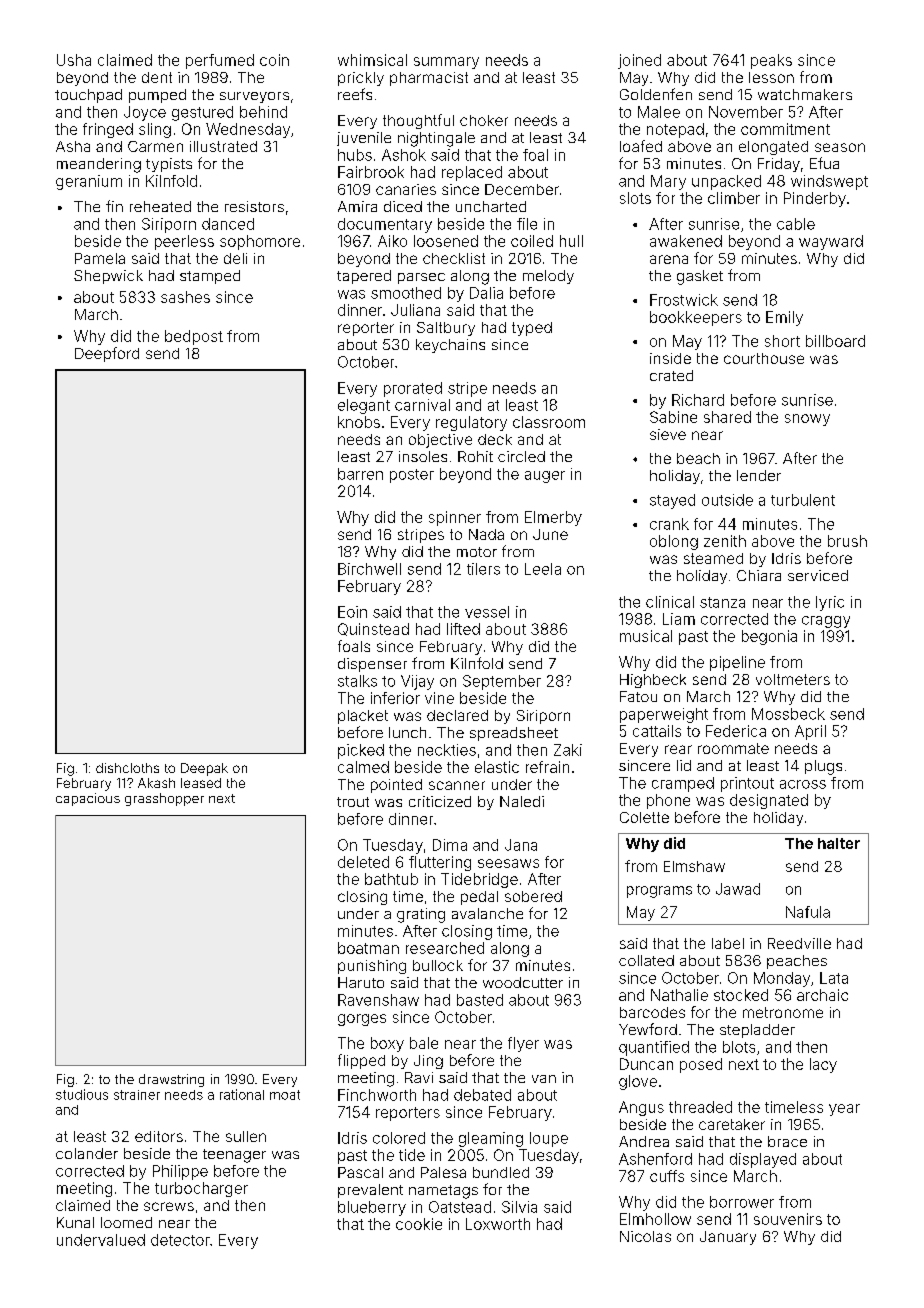 The height and width of the screenshot is (1308, 924). Describe the element at coordinates (263, 112) in the screenshot. I see `behind` at that location.
